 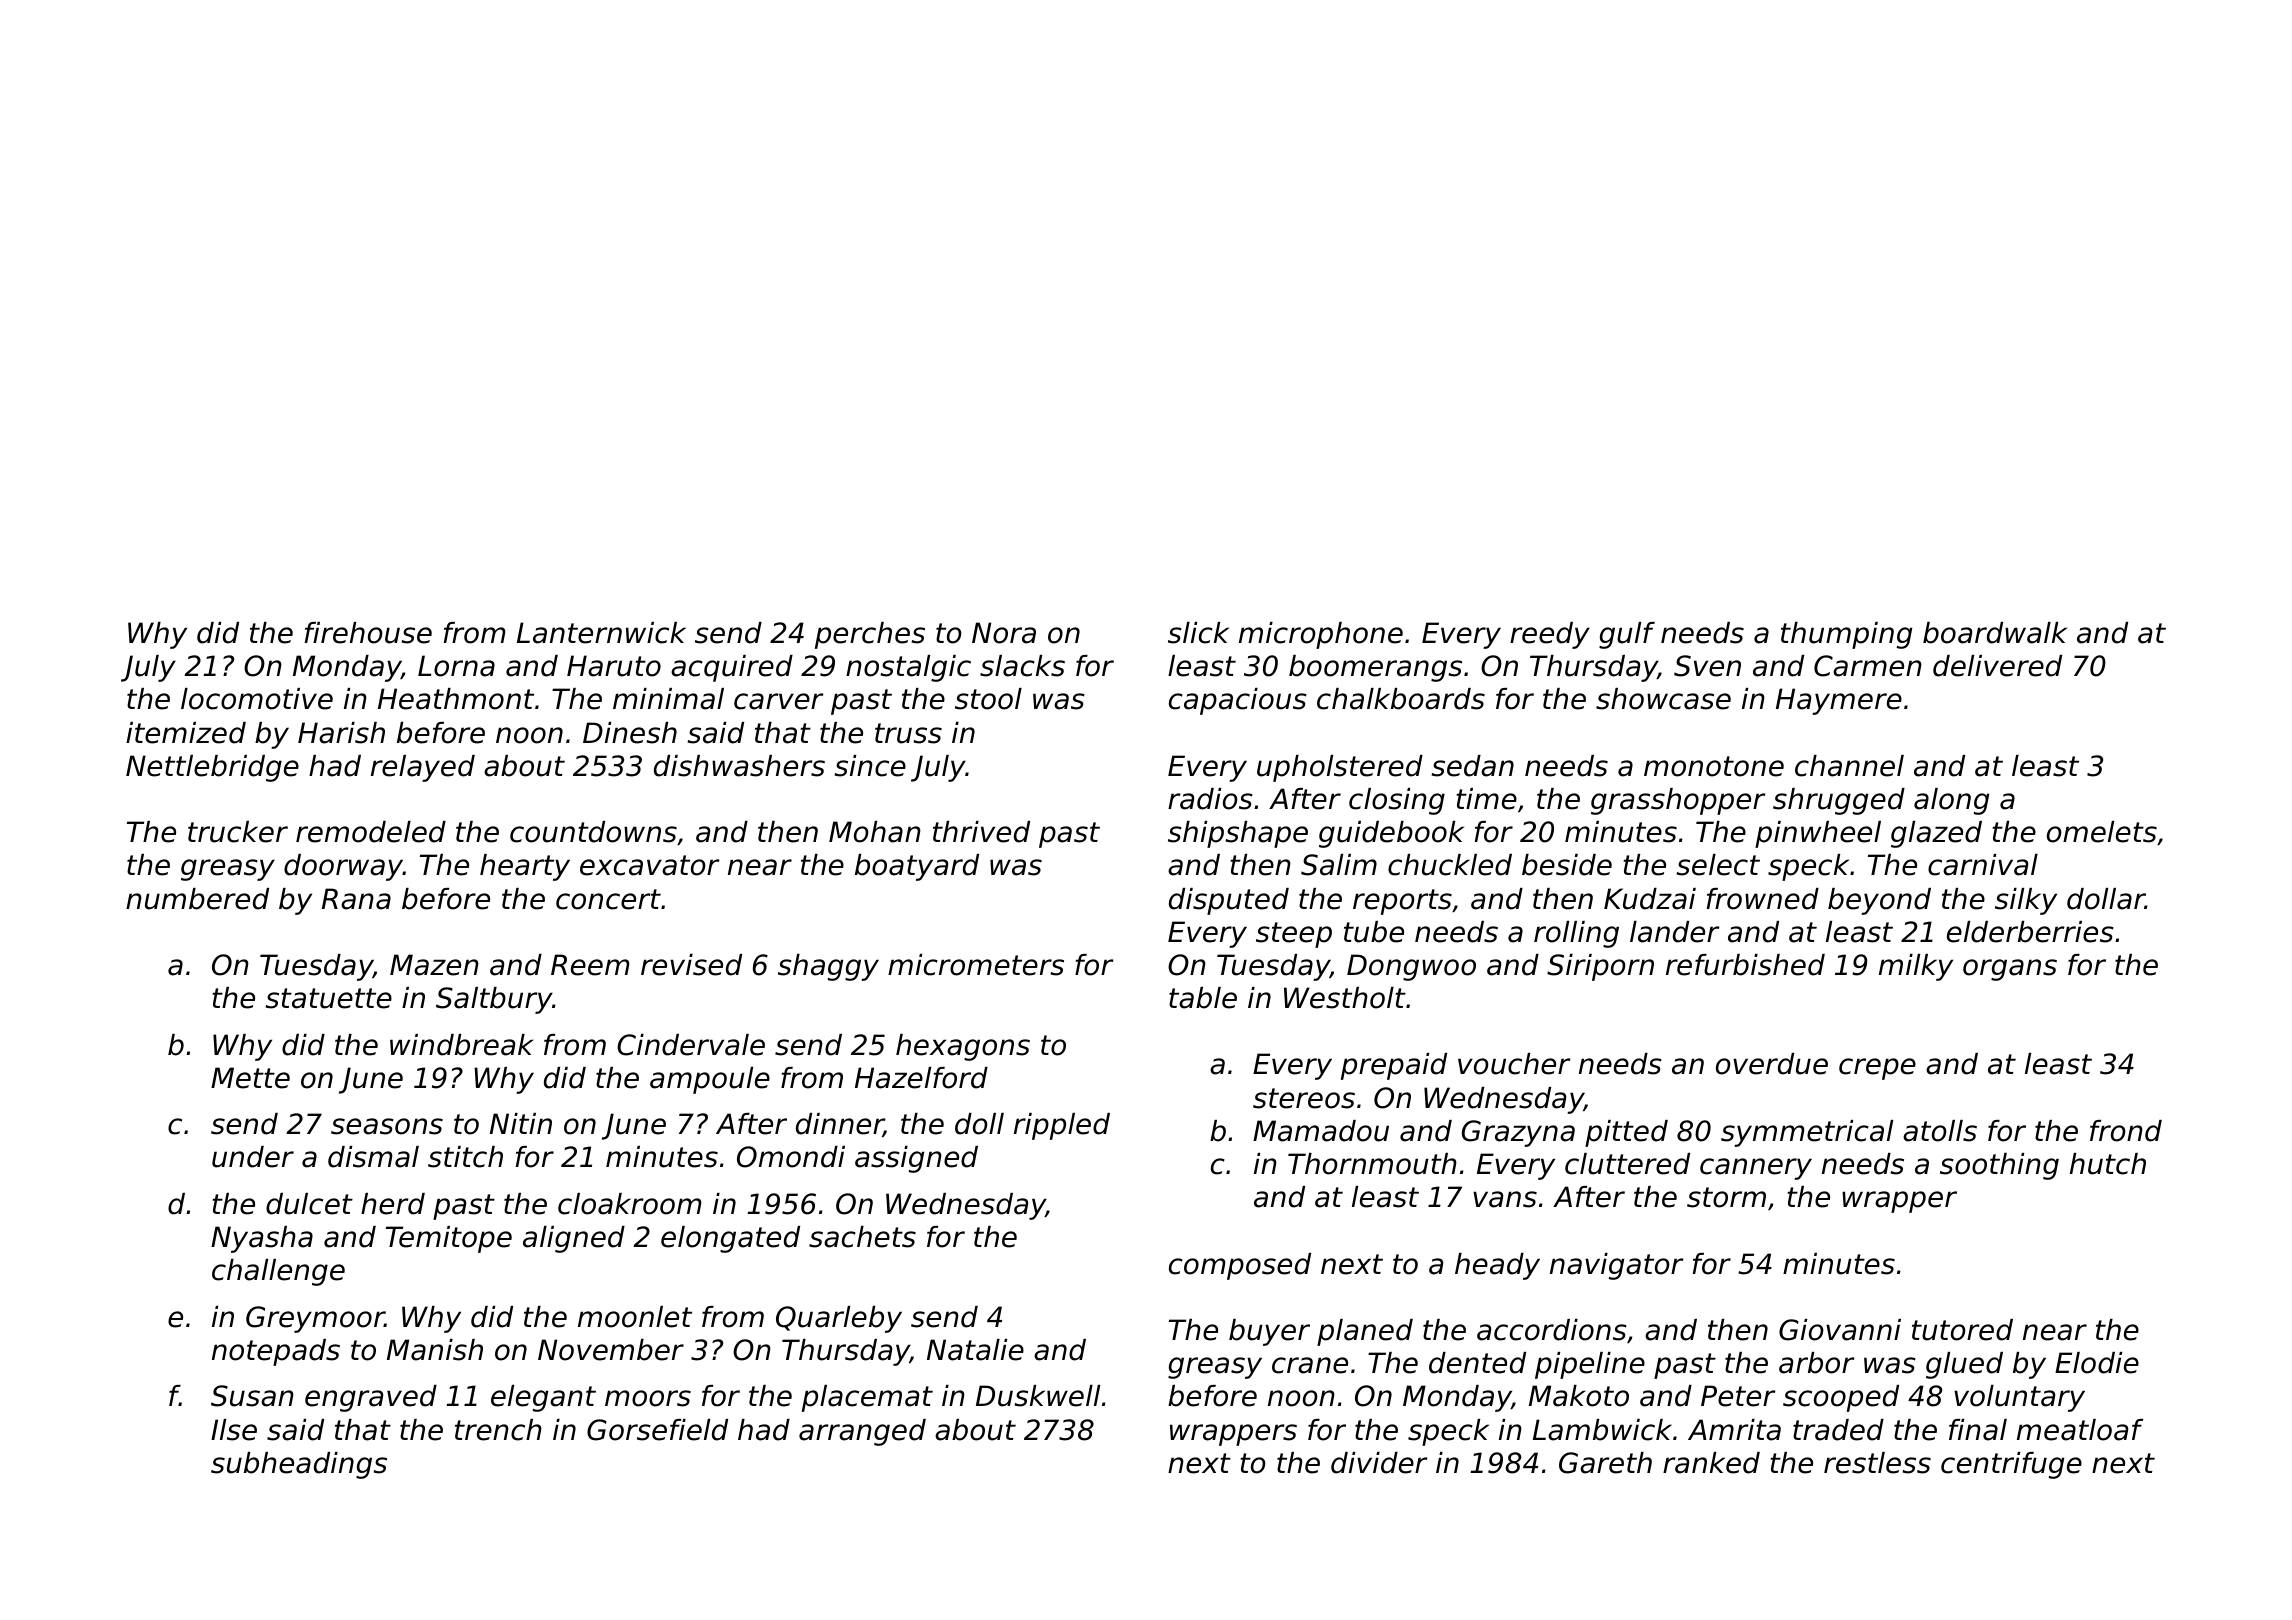 What do you see at coordinates (2097, 1363) in the page?
I see `Elodie` at bounding box center [2097, 1363].
